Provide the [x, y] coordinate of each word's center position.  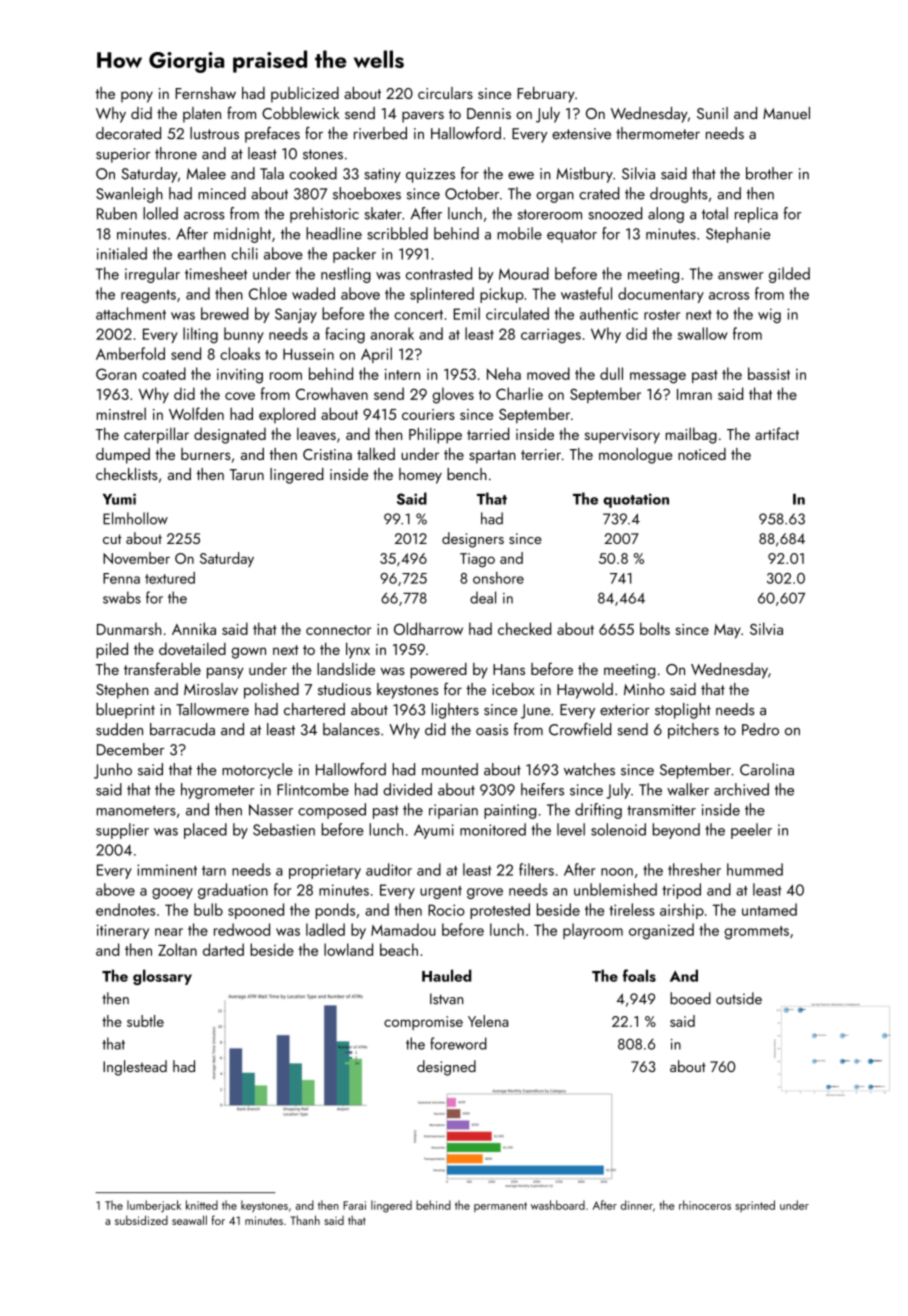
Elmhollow [135, 518]
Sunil [712, 113]
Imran [694, 394]
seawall [189, 1220]
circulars [445, 93]
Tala [272, 173]
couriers [428, 414]
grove [485, 893]
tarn [214, 871]
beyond [676, 831]
